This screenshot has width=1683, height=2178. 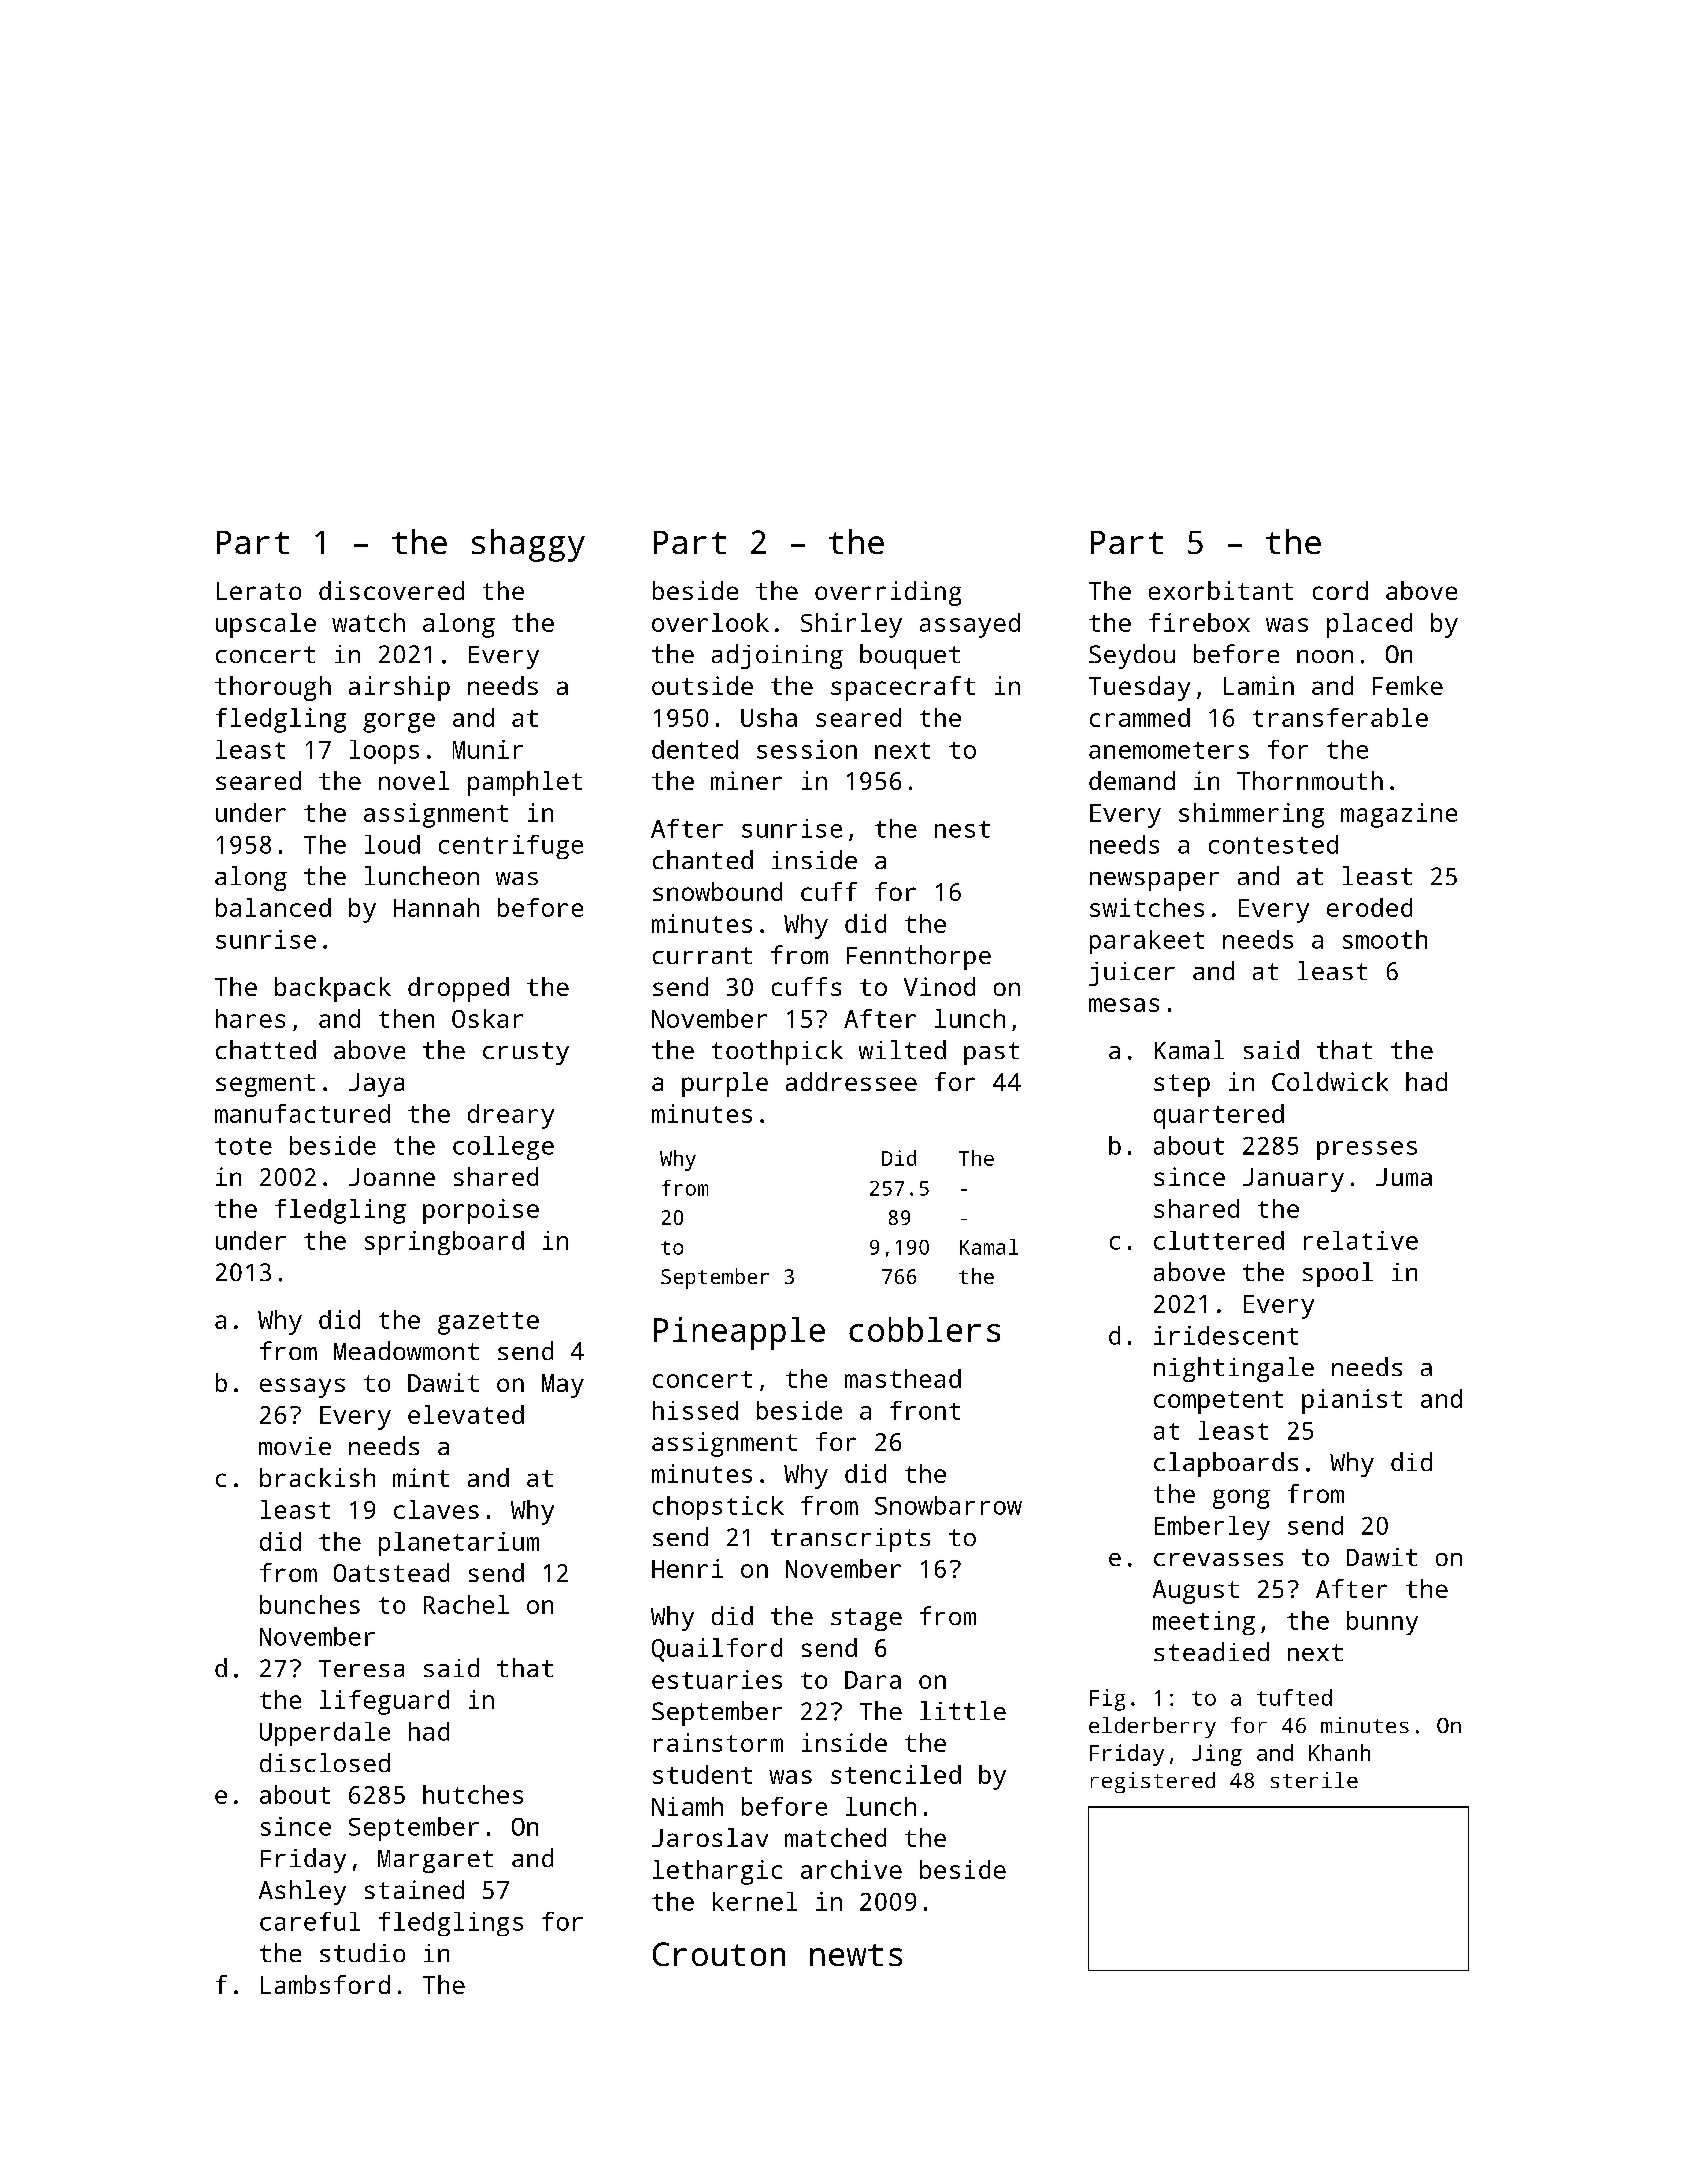 What do you see at coordinates (1310, 780) in the screenshot?
I see `Thornmouth` at bounding box center [1310, 780].
